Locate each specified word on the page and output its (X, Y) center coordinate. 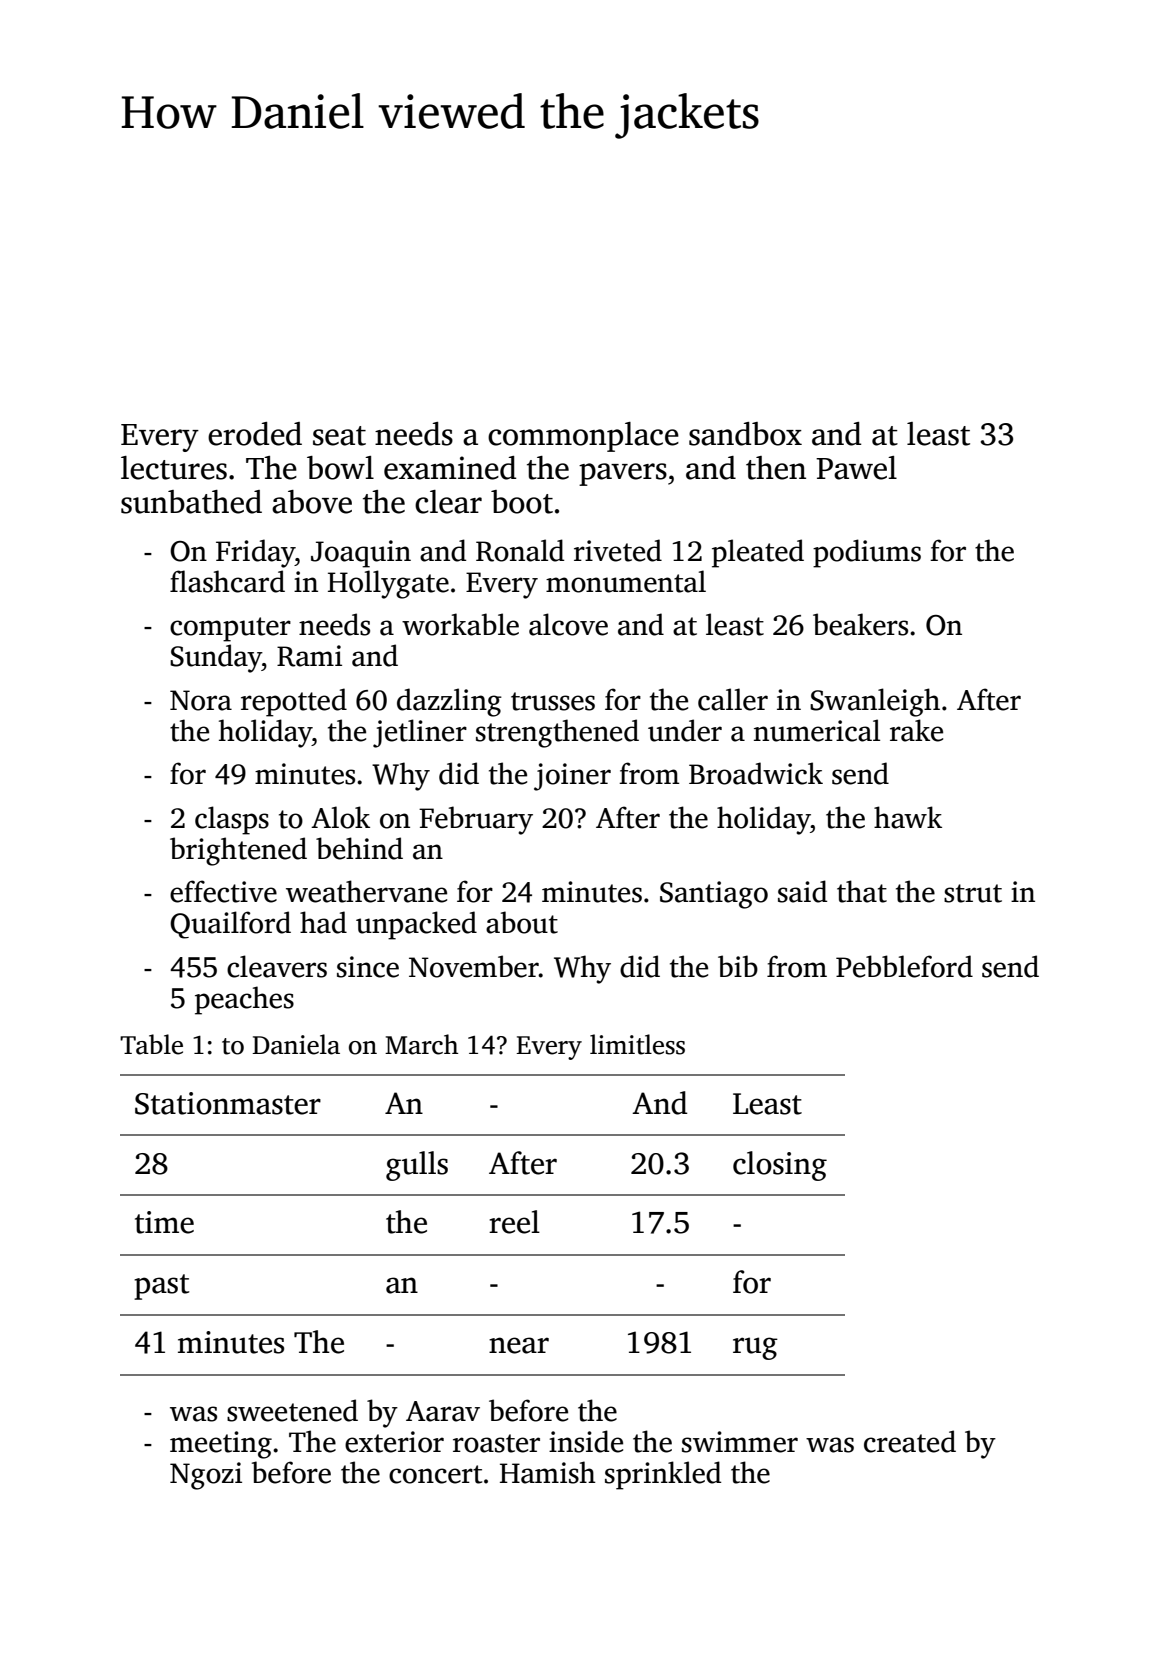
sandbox (745, 434)
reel (514, 1222)
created (910, 1441)
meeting (221, 1445)
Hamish (548, 1472)
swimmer (740, 1442)
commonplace (583, 437)
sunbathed (191, 502)
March (421, 1044)
